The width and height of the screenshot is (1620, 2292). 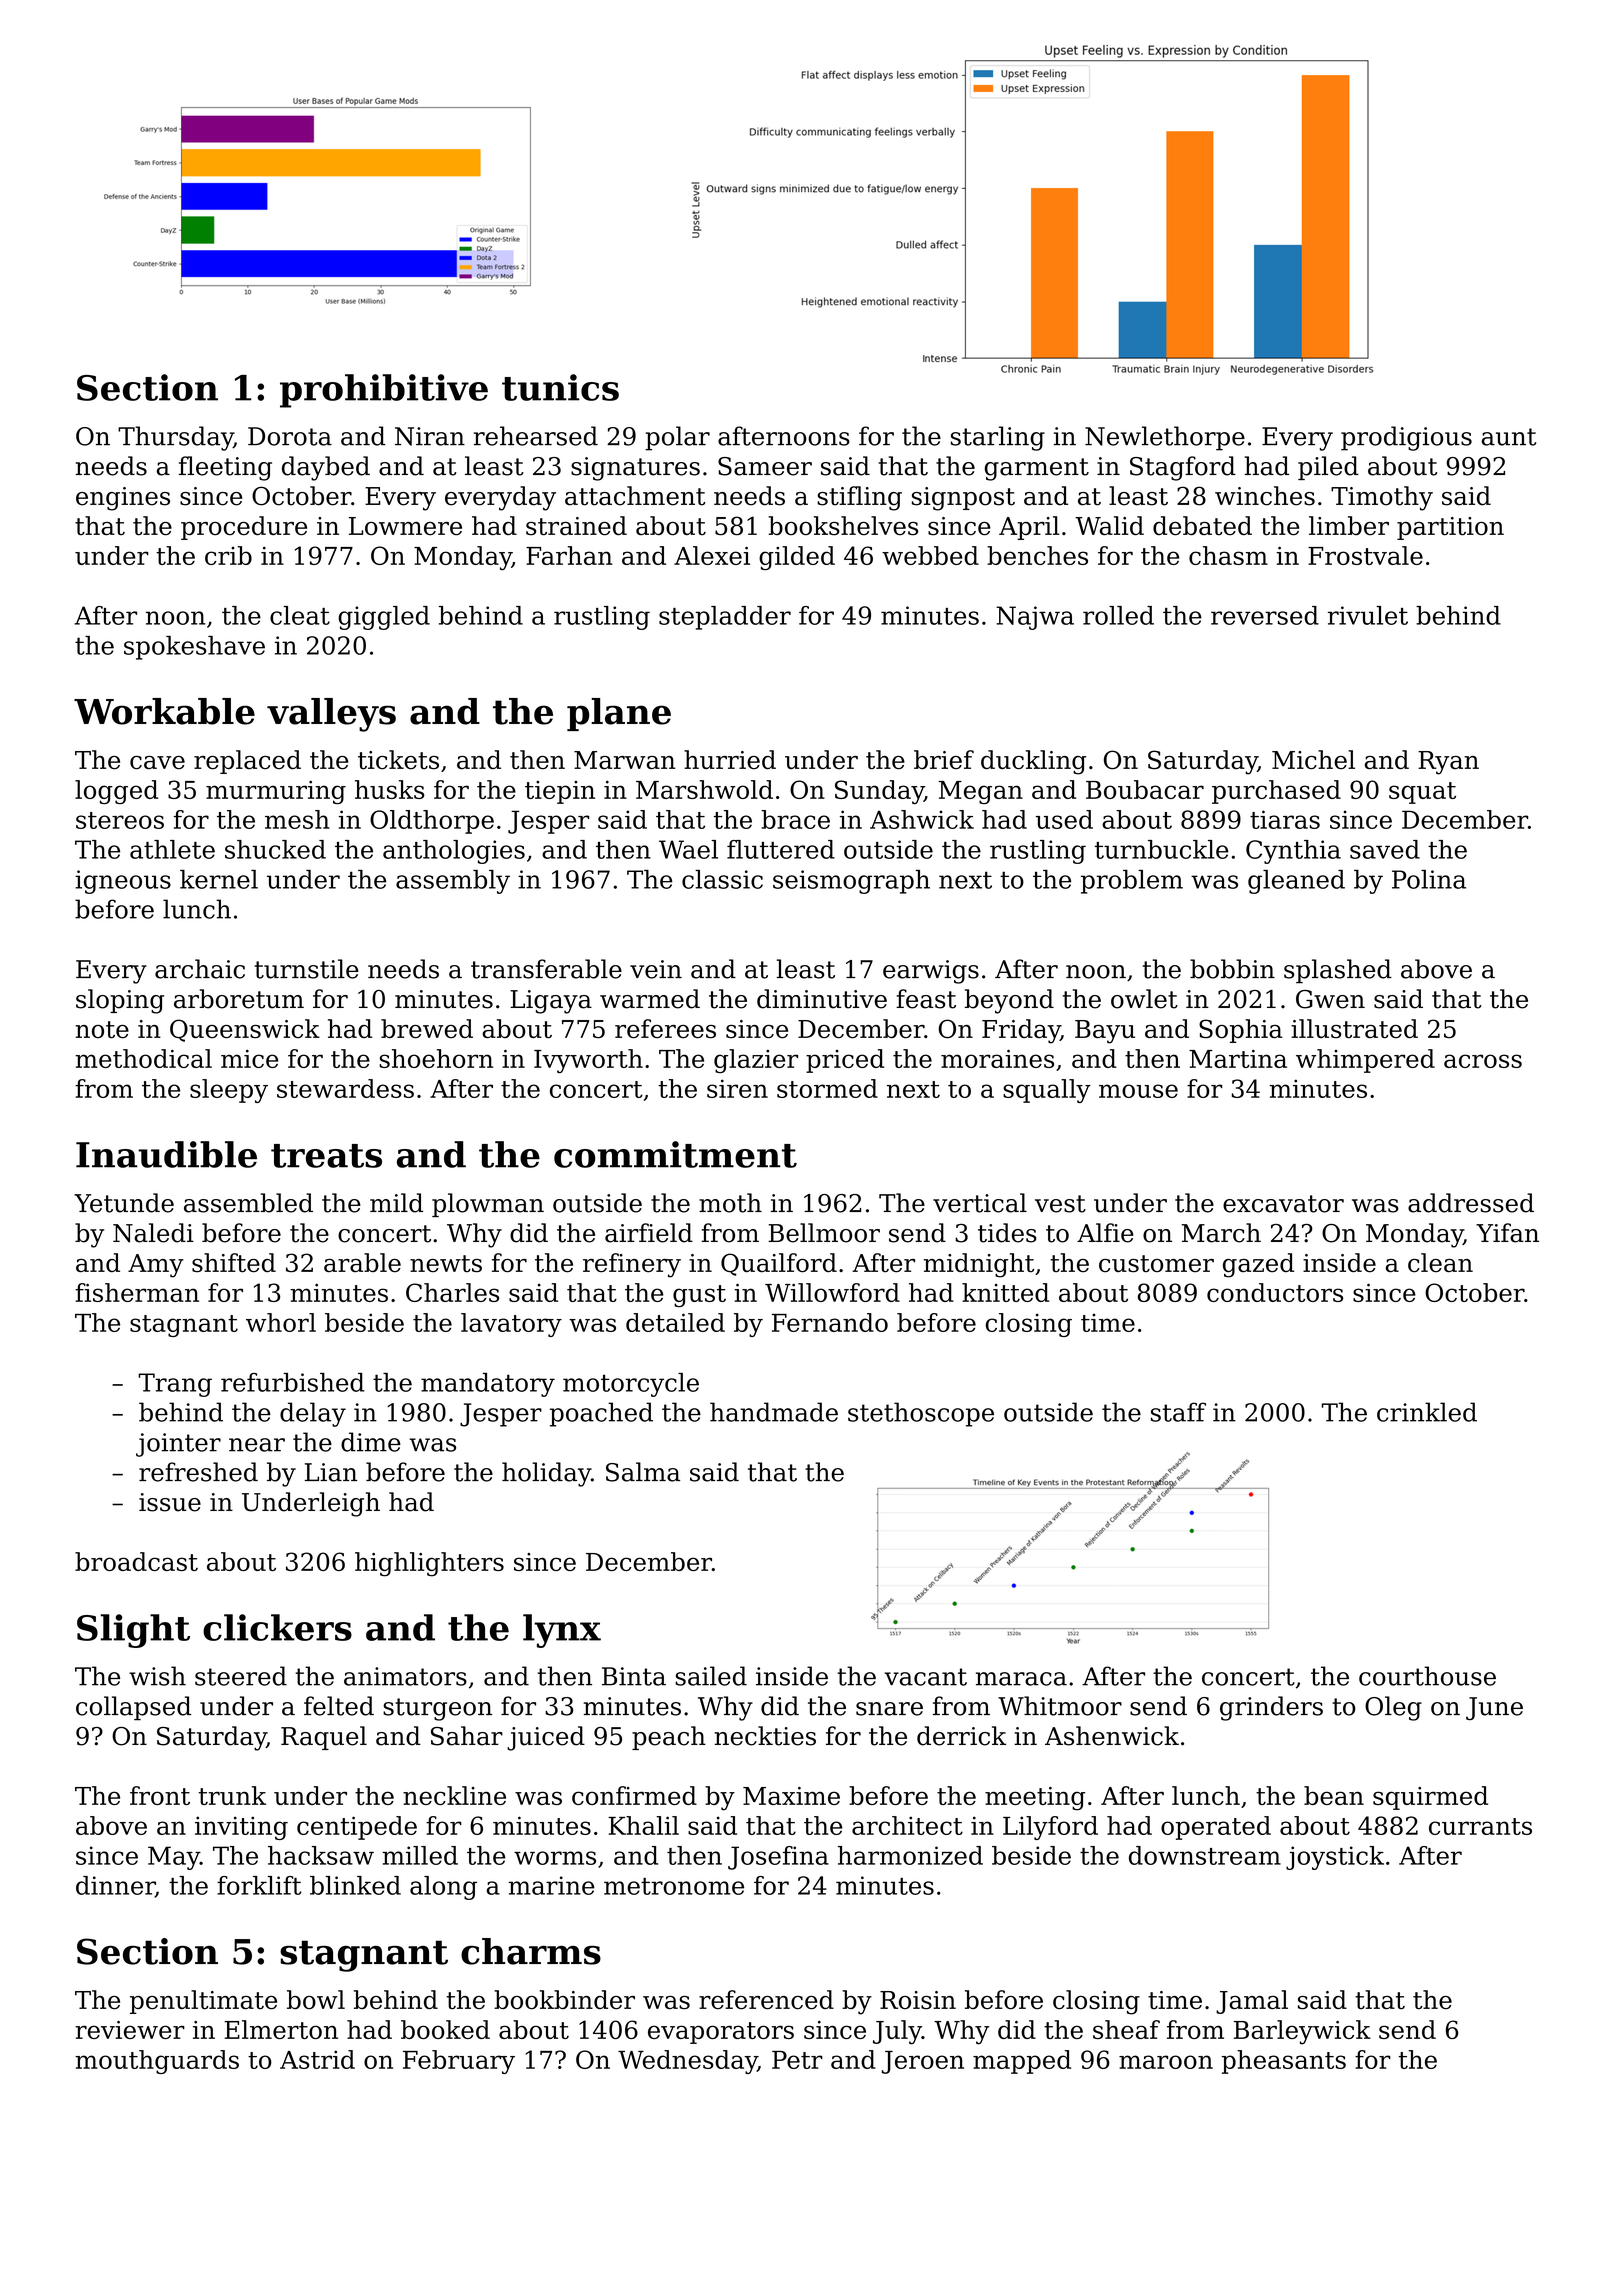 I want to click on stewardess, so click(x=345, y=1088).
